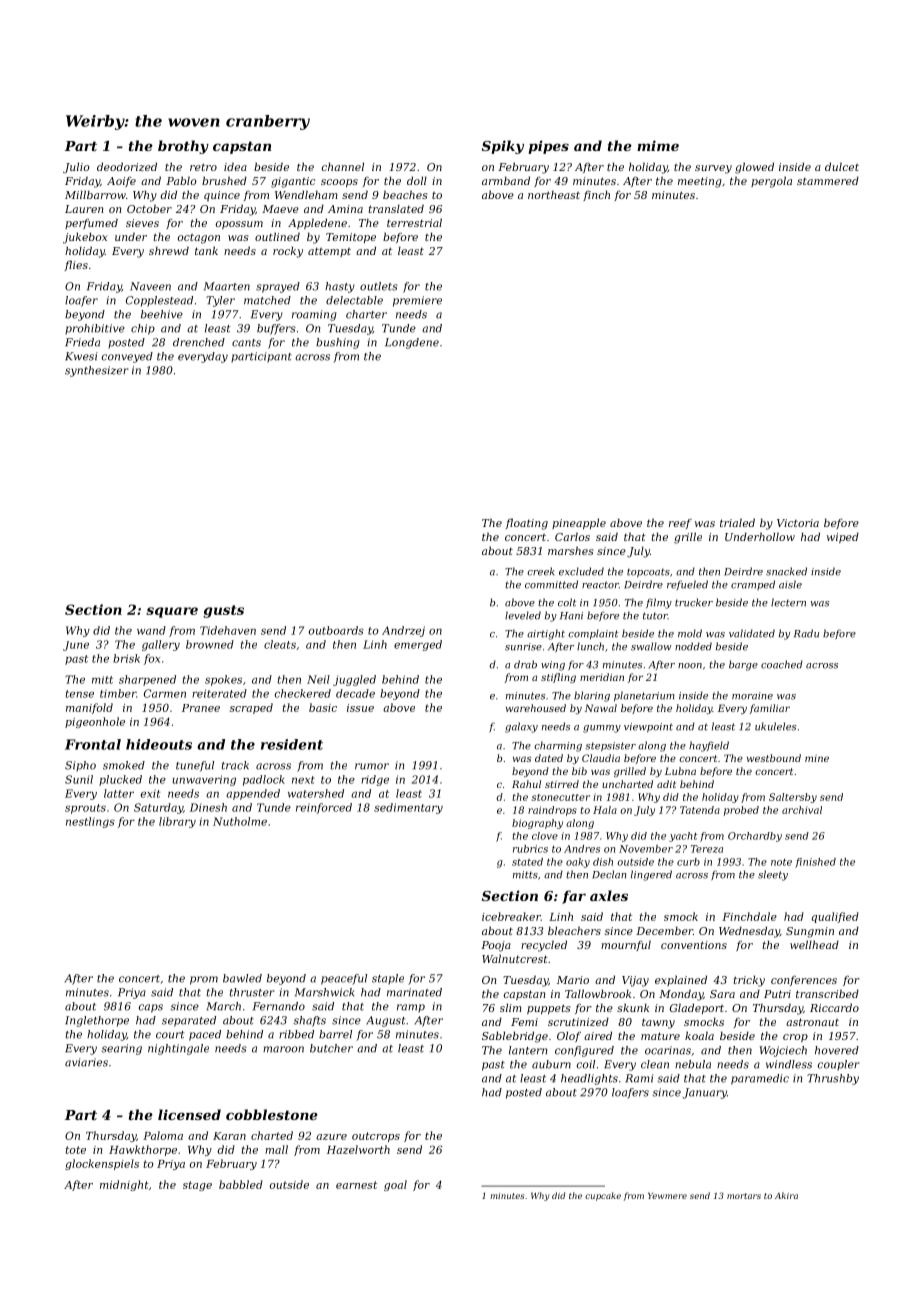 The height and width of the image is (1308, 924). What do you see at coordinates (97, 1021) in the image?
I see `Inglethorpe` at bounding box center [97, 1021].
